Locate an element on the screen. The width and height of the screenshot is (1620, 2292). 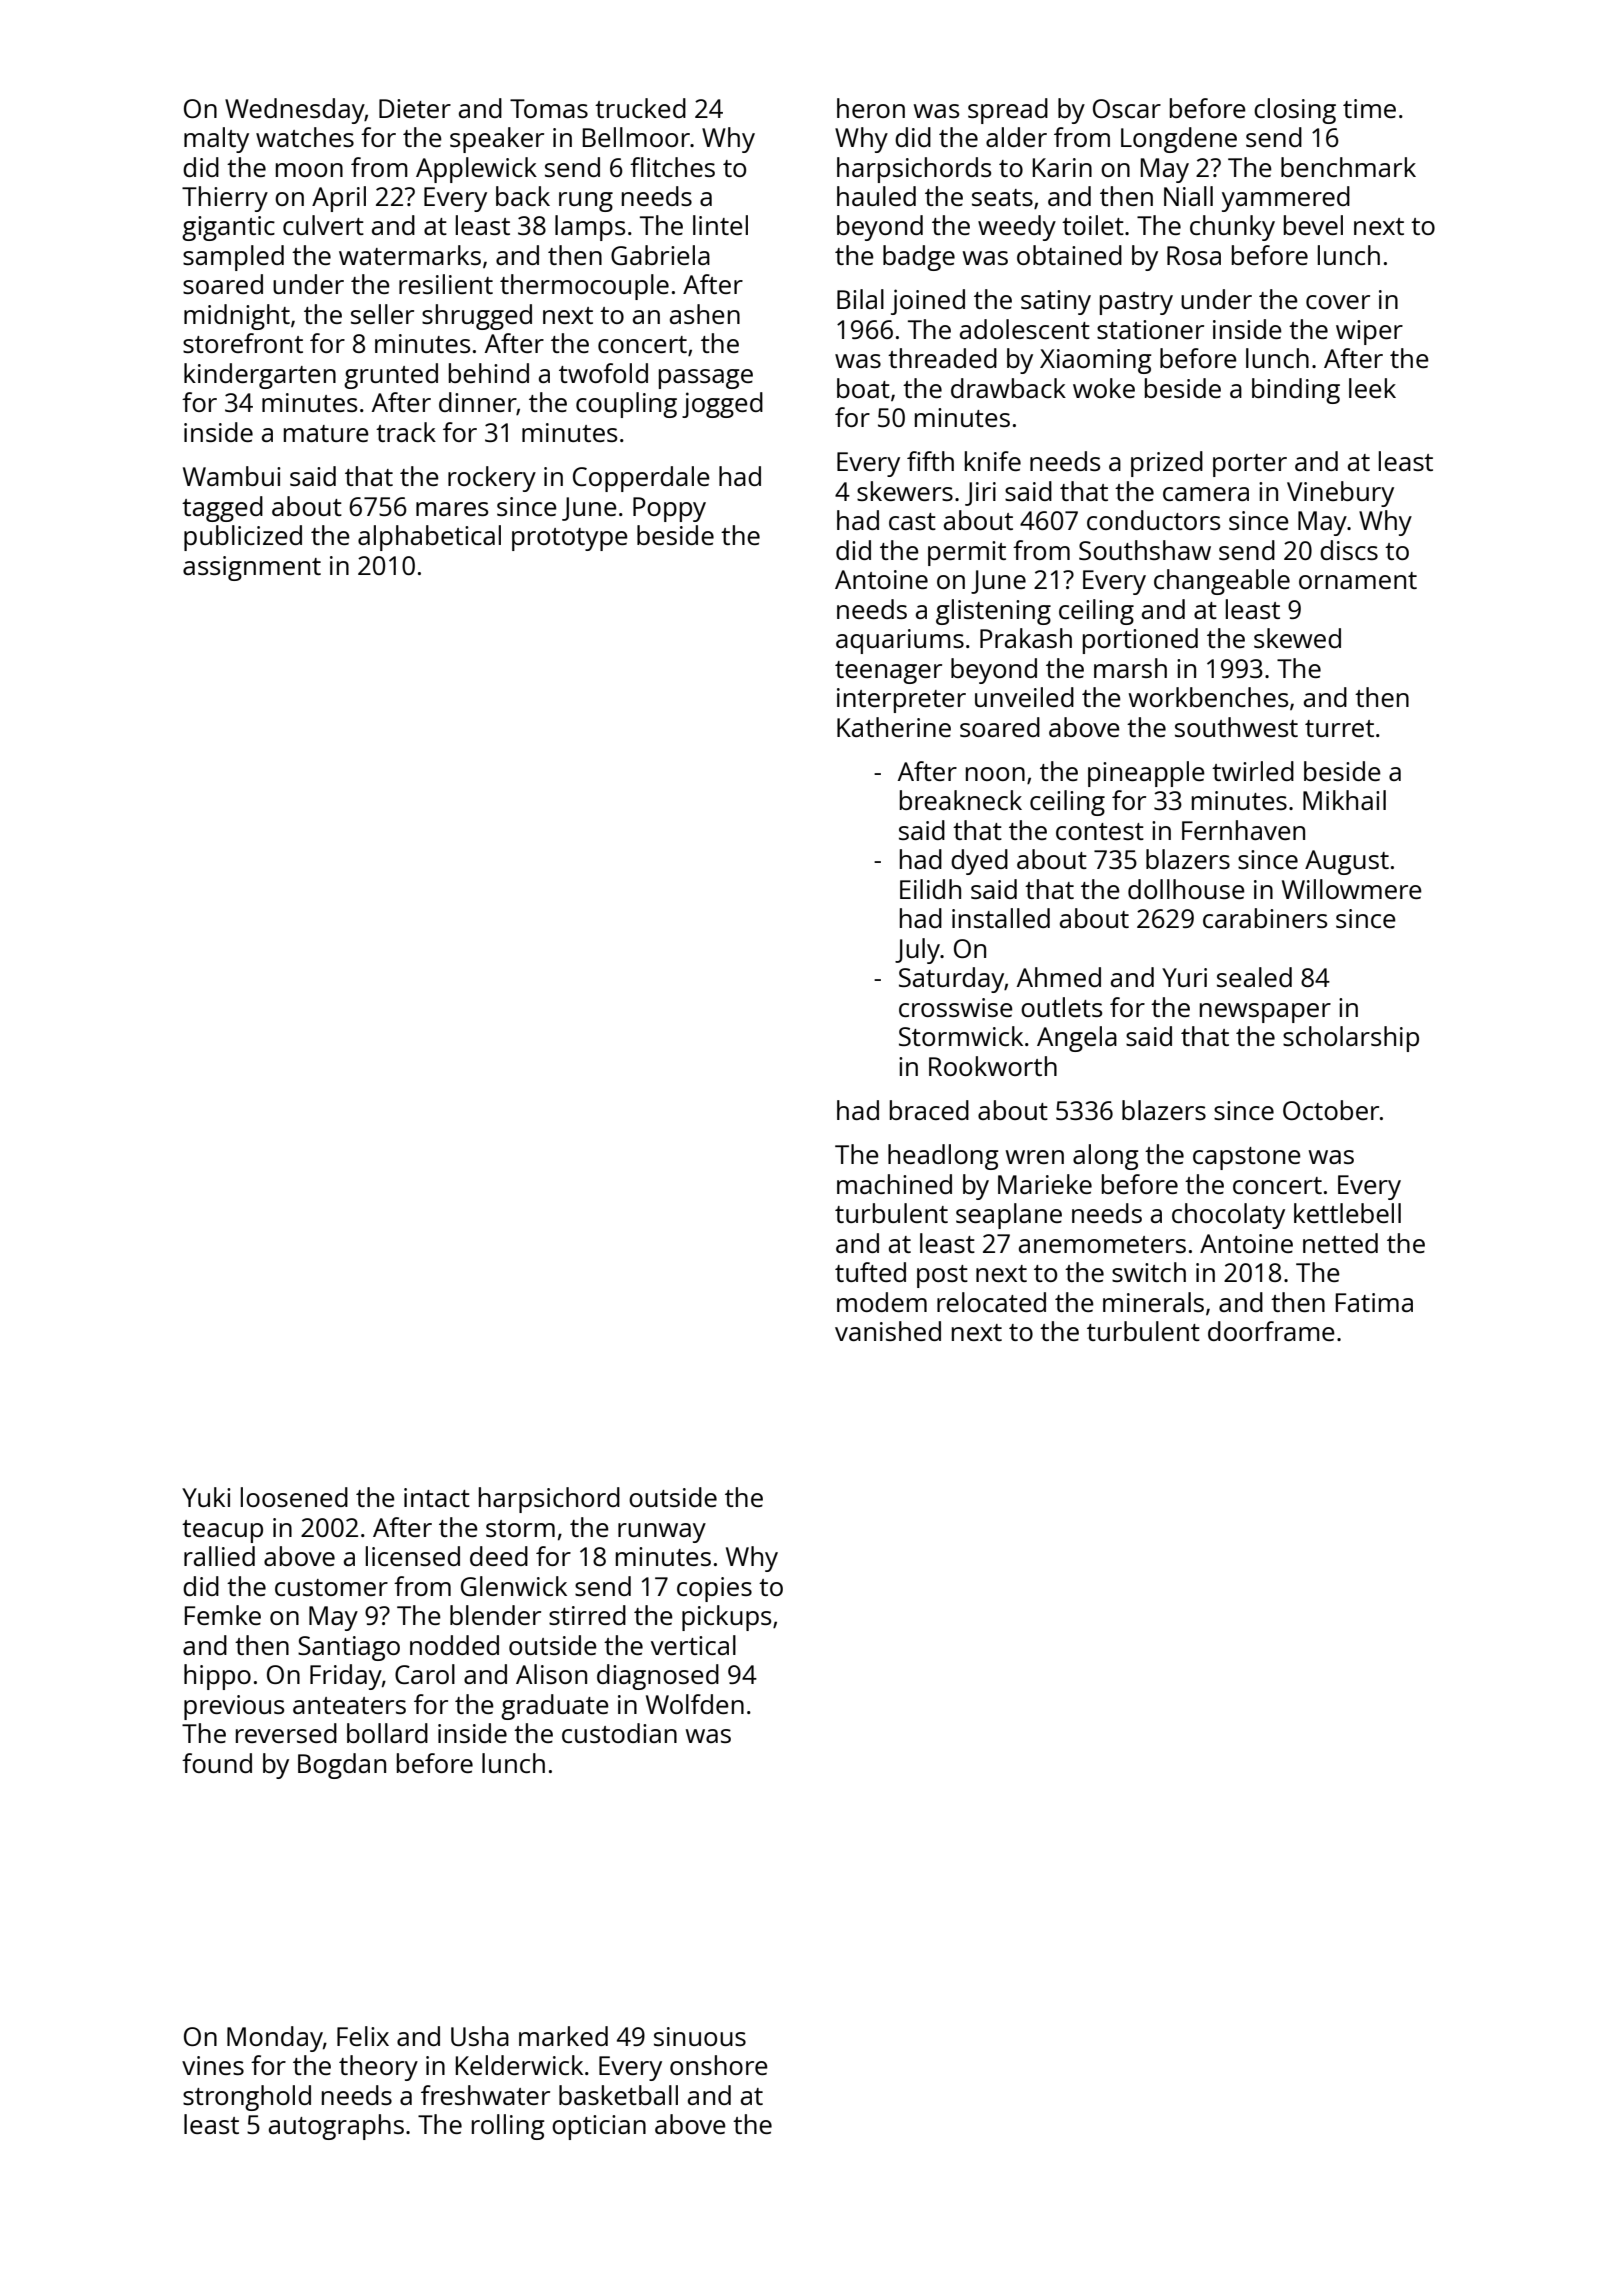
braced is located at coordinates (929, 1110).
